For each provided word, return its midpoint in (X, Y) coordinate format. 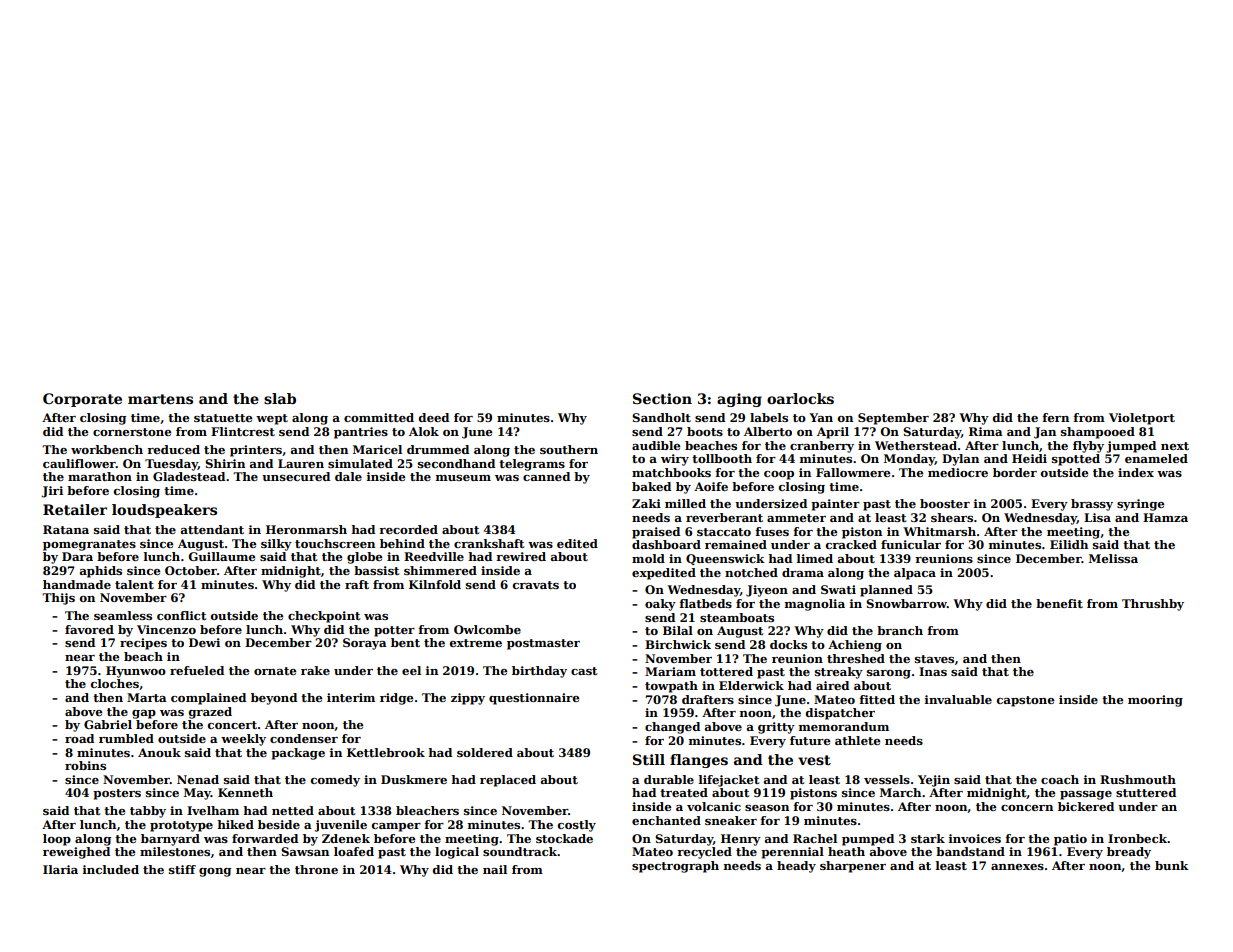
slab (280, 398)
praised (656, 533)
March (900, 792)
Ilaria (60, 869)
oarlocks (800, 398)
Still (649, 759)
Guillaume (222, 556)
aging (739, 400)
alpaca (915, 574)
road (79, 738)
